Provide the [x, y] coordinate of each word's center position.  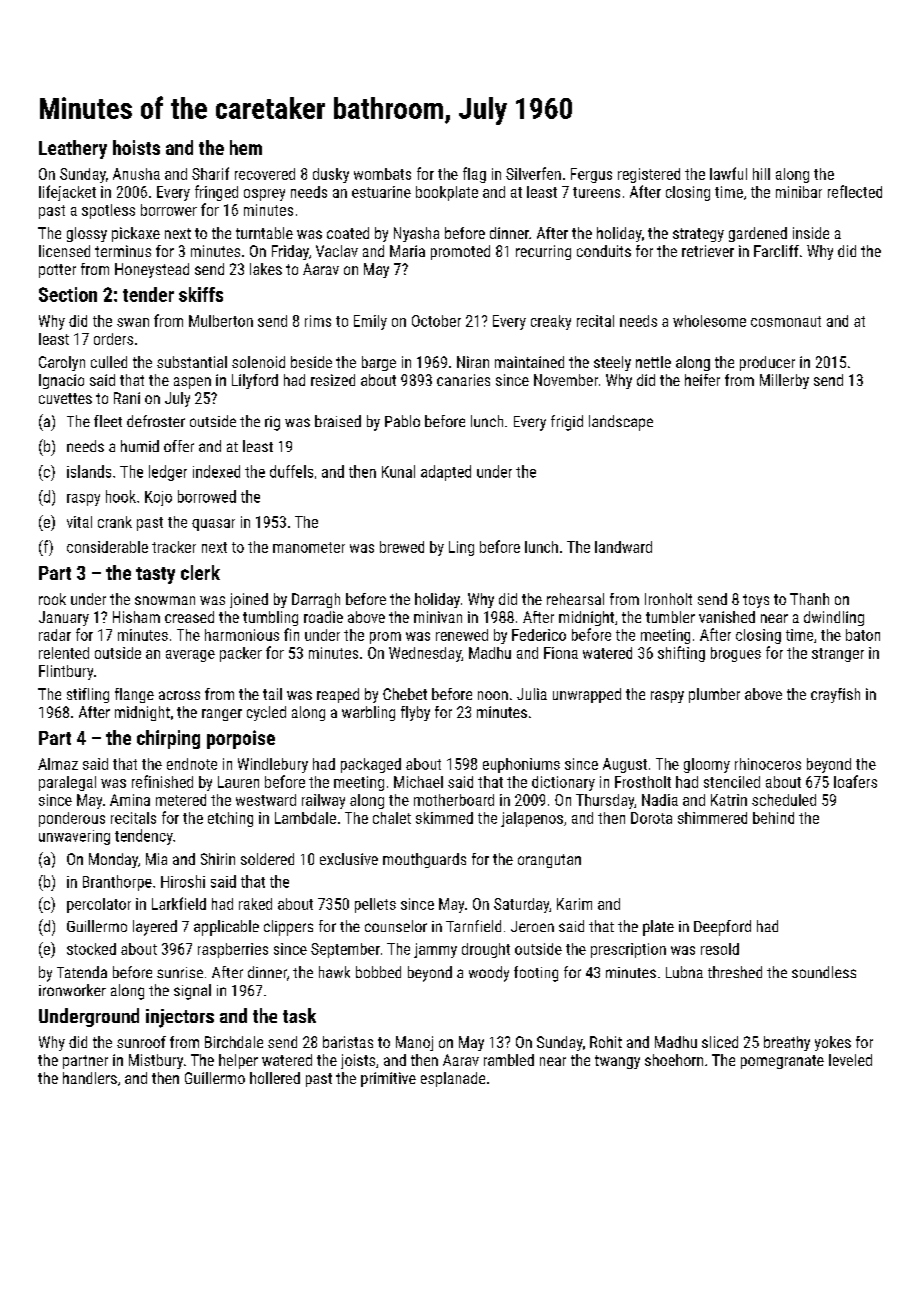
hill [761, 174]
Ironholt [668, 599]
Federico [539, 635]
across [179, 695]
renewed [462, 635]
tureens [596, 192]
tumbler [670, 617]
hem [246, 147]
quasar [213, 525]
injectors [180, 1018]
